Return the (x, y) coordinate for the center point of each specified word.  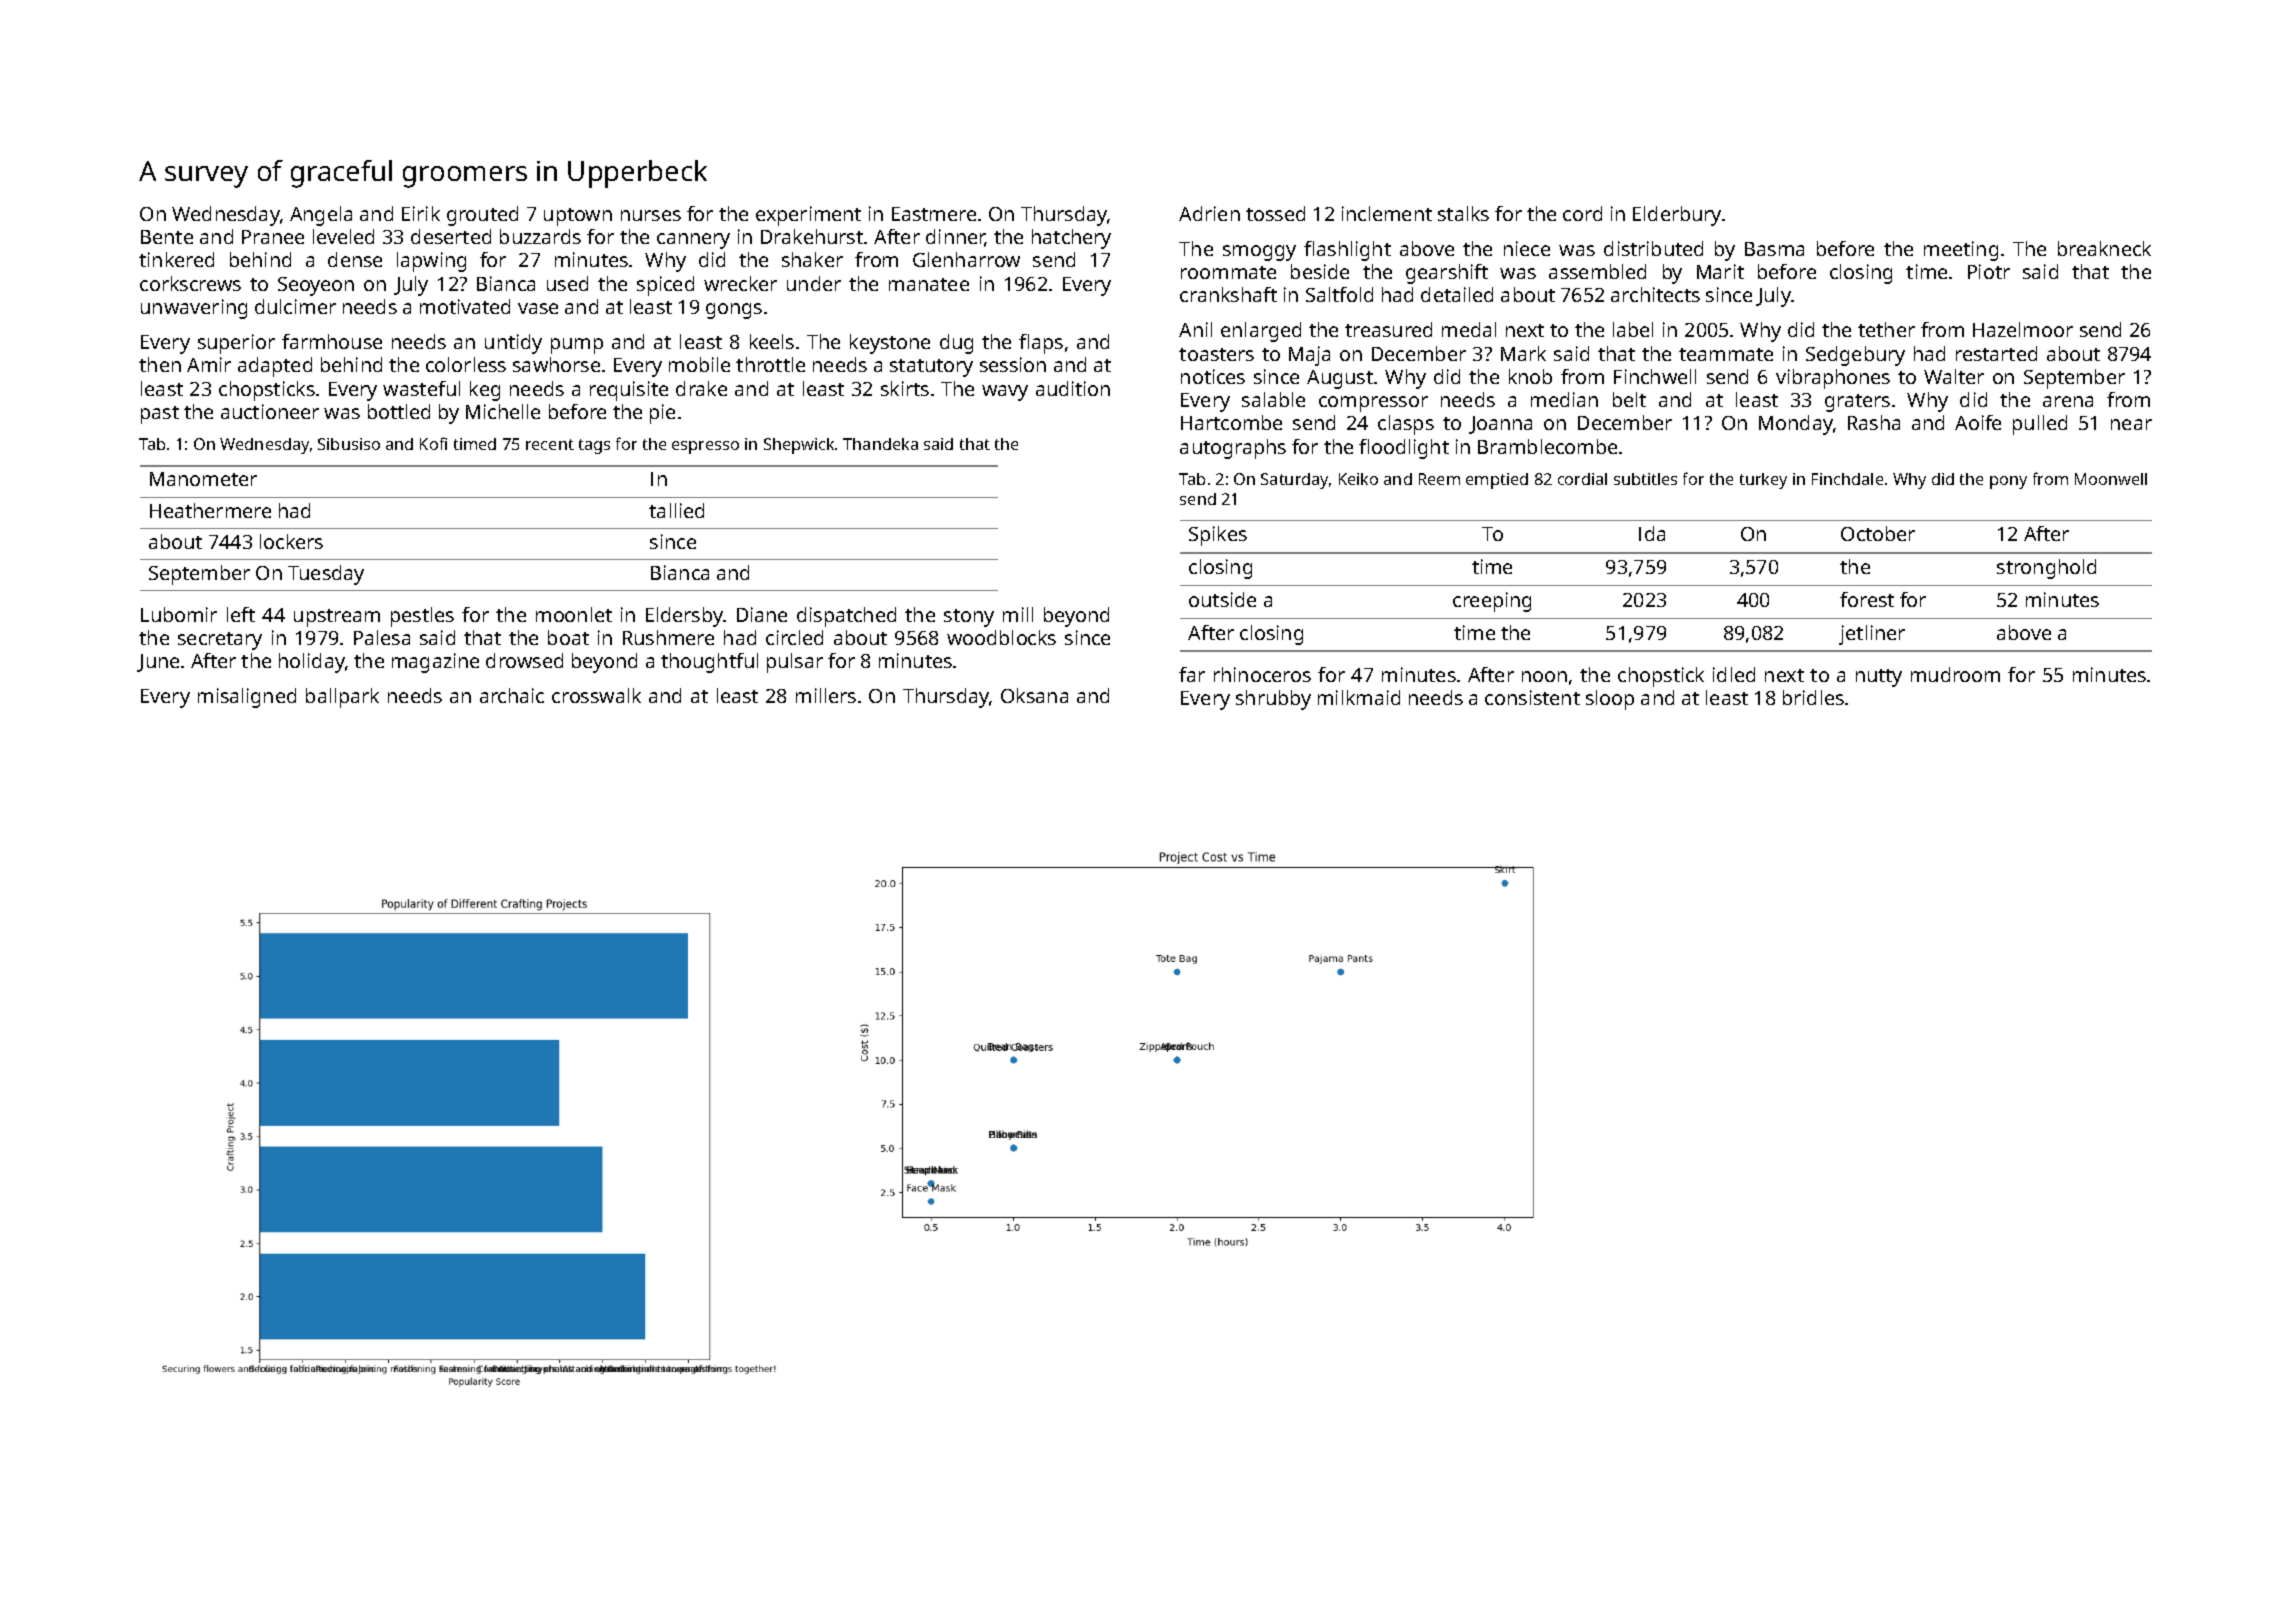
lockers (291, 541)
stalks (1463, 213)
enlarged (1261, 332)
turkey (1763, 481)
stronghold (2046, 569)
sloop (1610, 700)
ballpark (342, 698)
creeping (1492, 602)
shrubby (1273, 700)
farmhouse (332, 341)
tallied (676, 510)
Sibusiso (349, 444)
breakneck (2104, 248)
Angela (321, 216)
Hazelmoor (2023, 329)
